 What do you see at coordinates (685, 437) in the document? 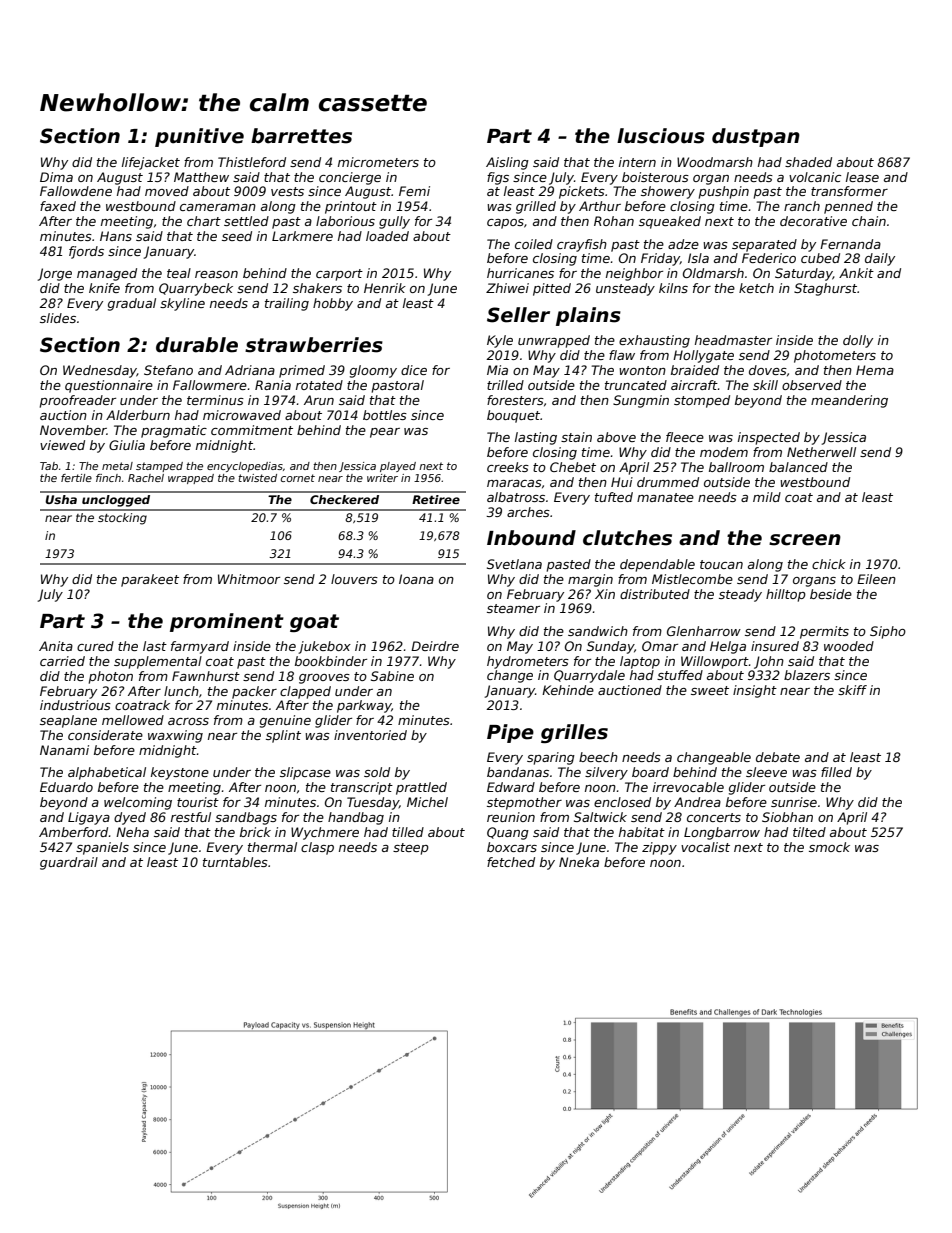
I see `fleece` at bounding box center [685, 437].
